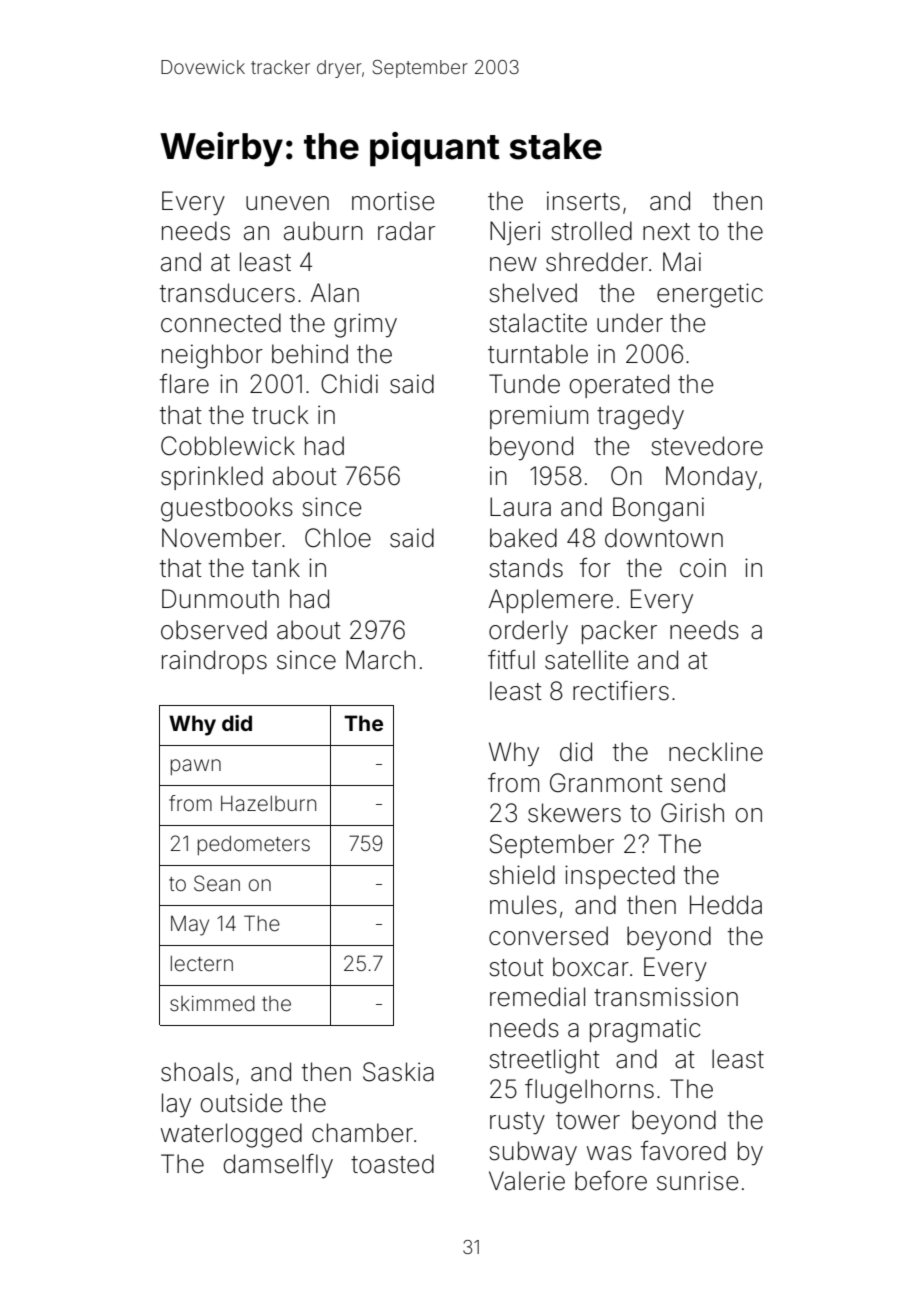 This document has width=924, height=1311. What do you see at coordinates (184, 384) in the document?
I see `flare` at bounding box center [184, 384].
